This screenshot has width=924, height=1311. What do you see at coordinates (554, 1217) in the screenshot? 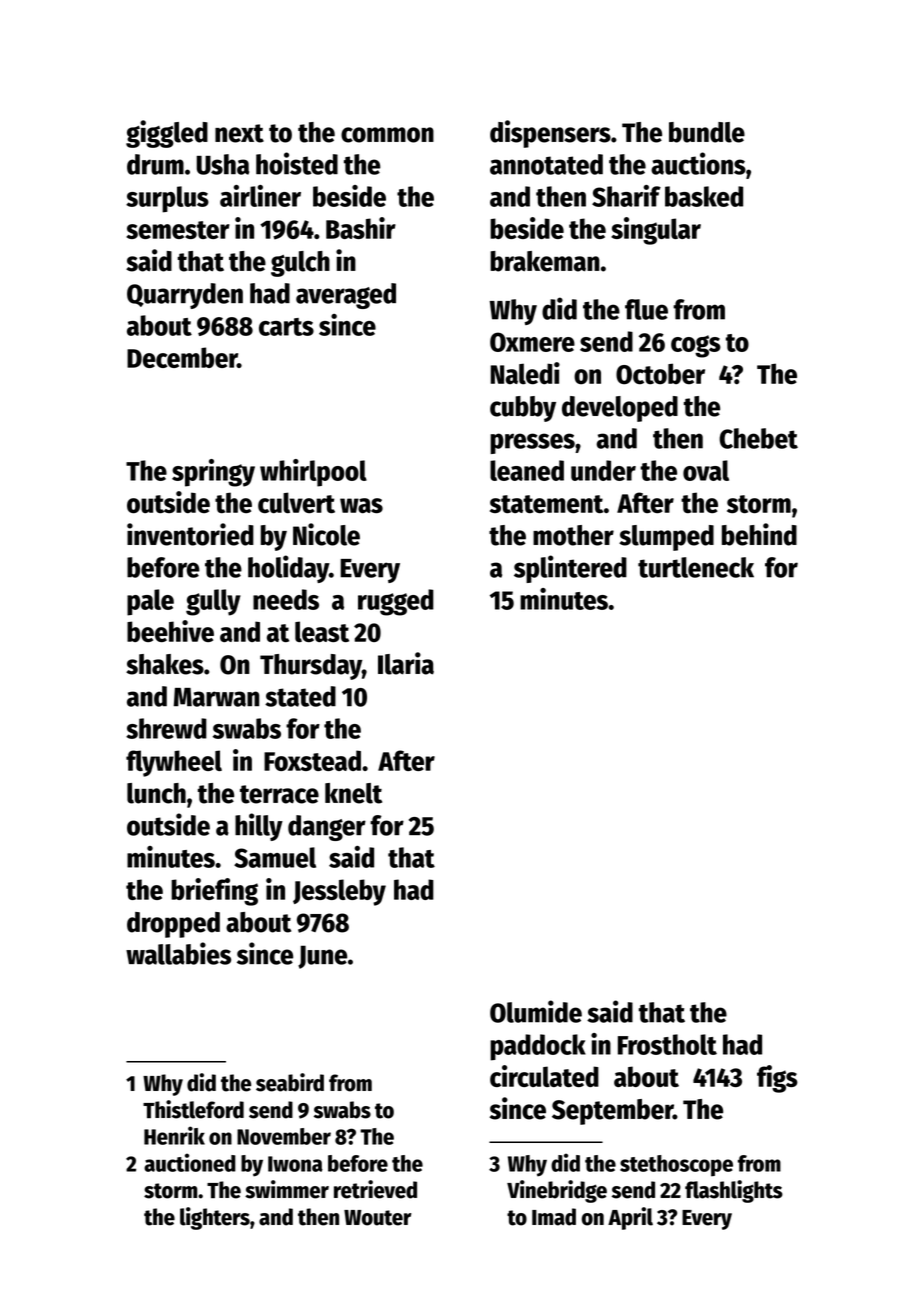
I see `Imad` at bounding box center [554, 1217].
